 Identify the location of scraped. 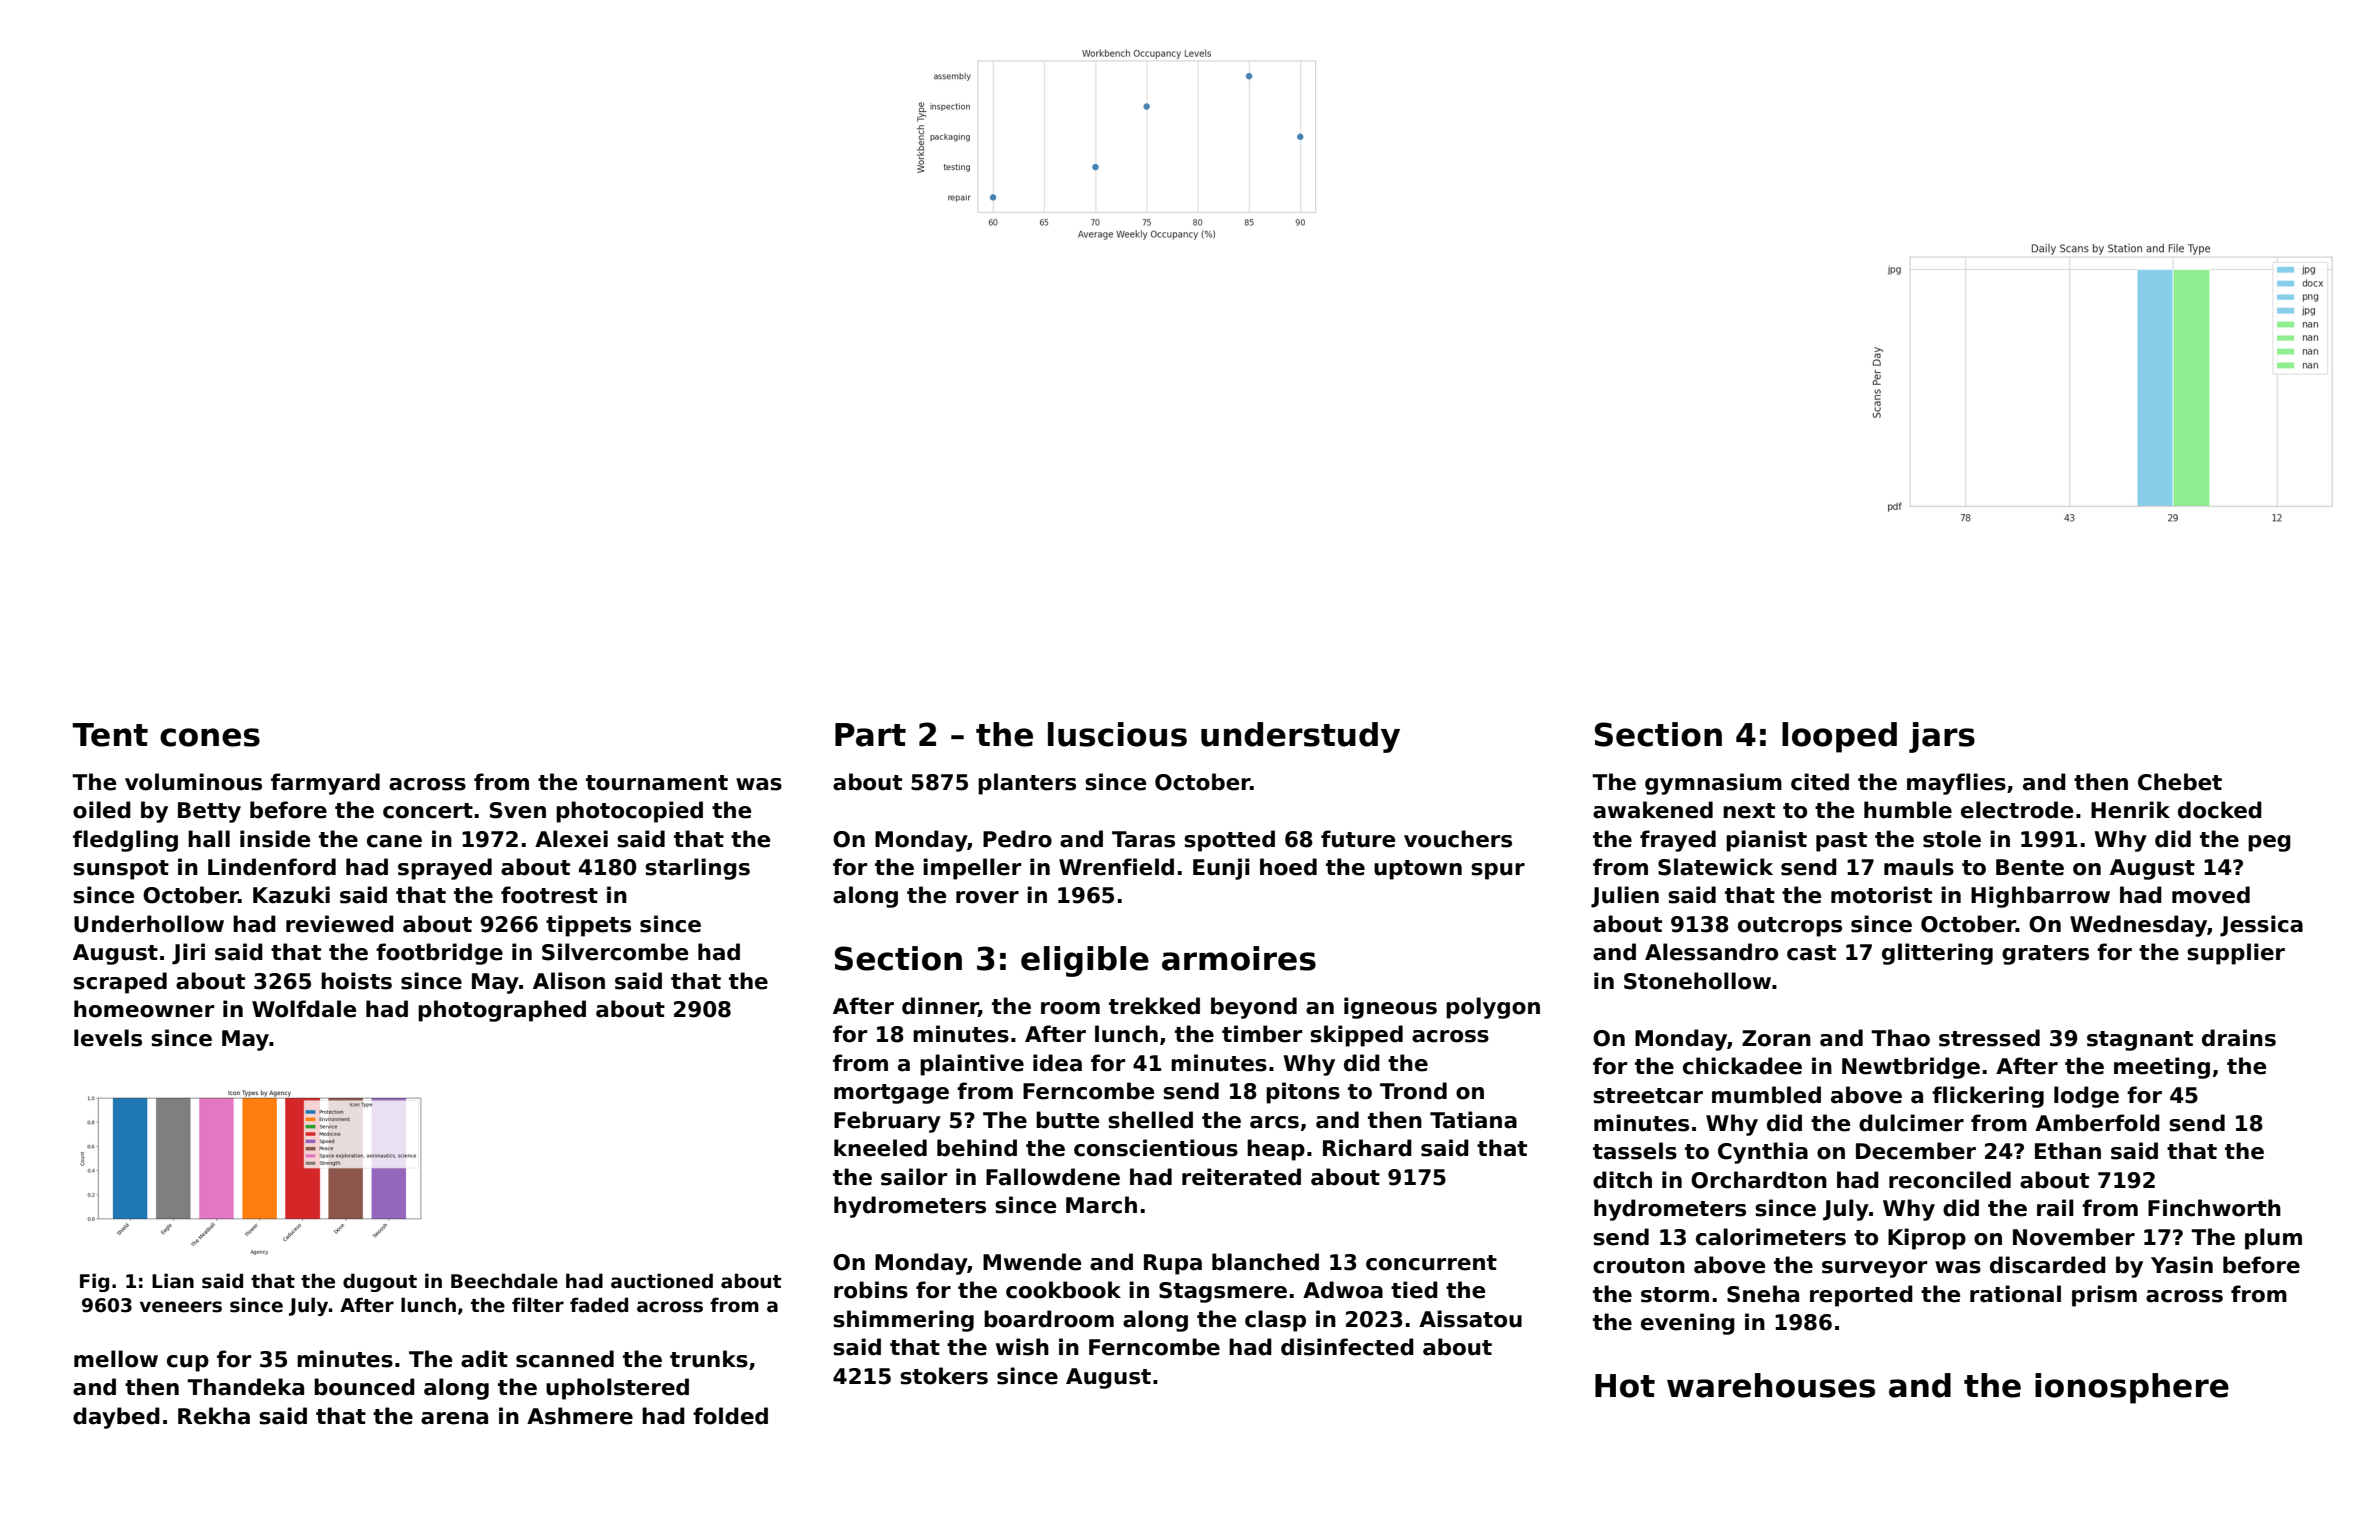
(120, 983).
